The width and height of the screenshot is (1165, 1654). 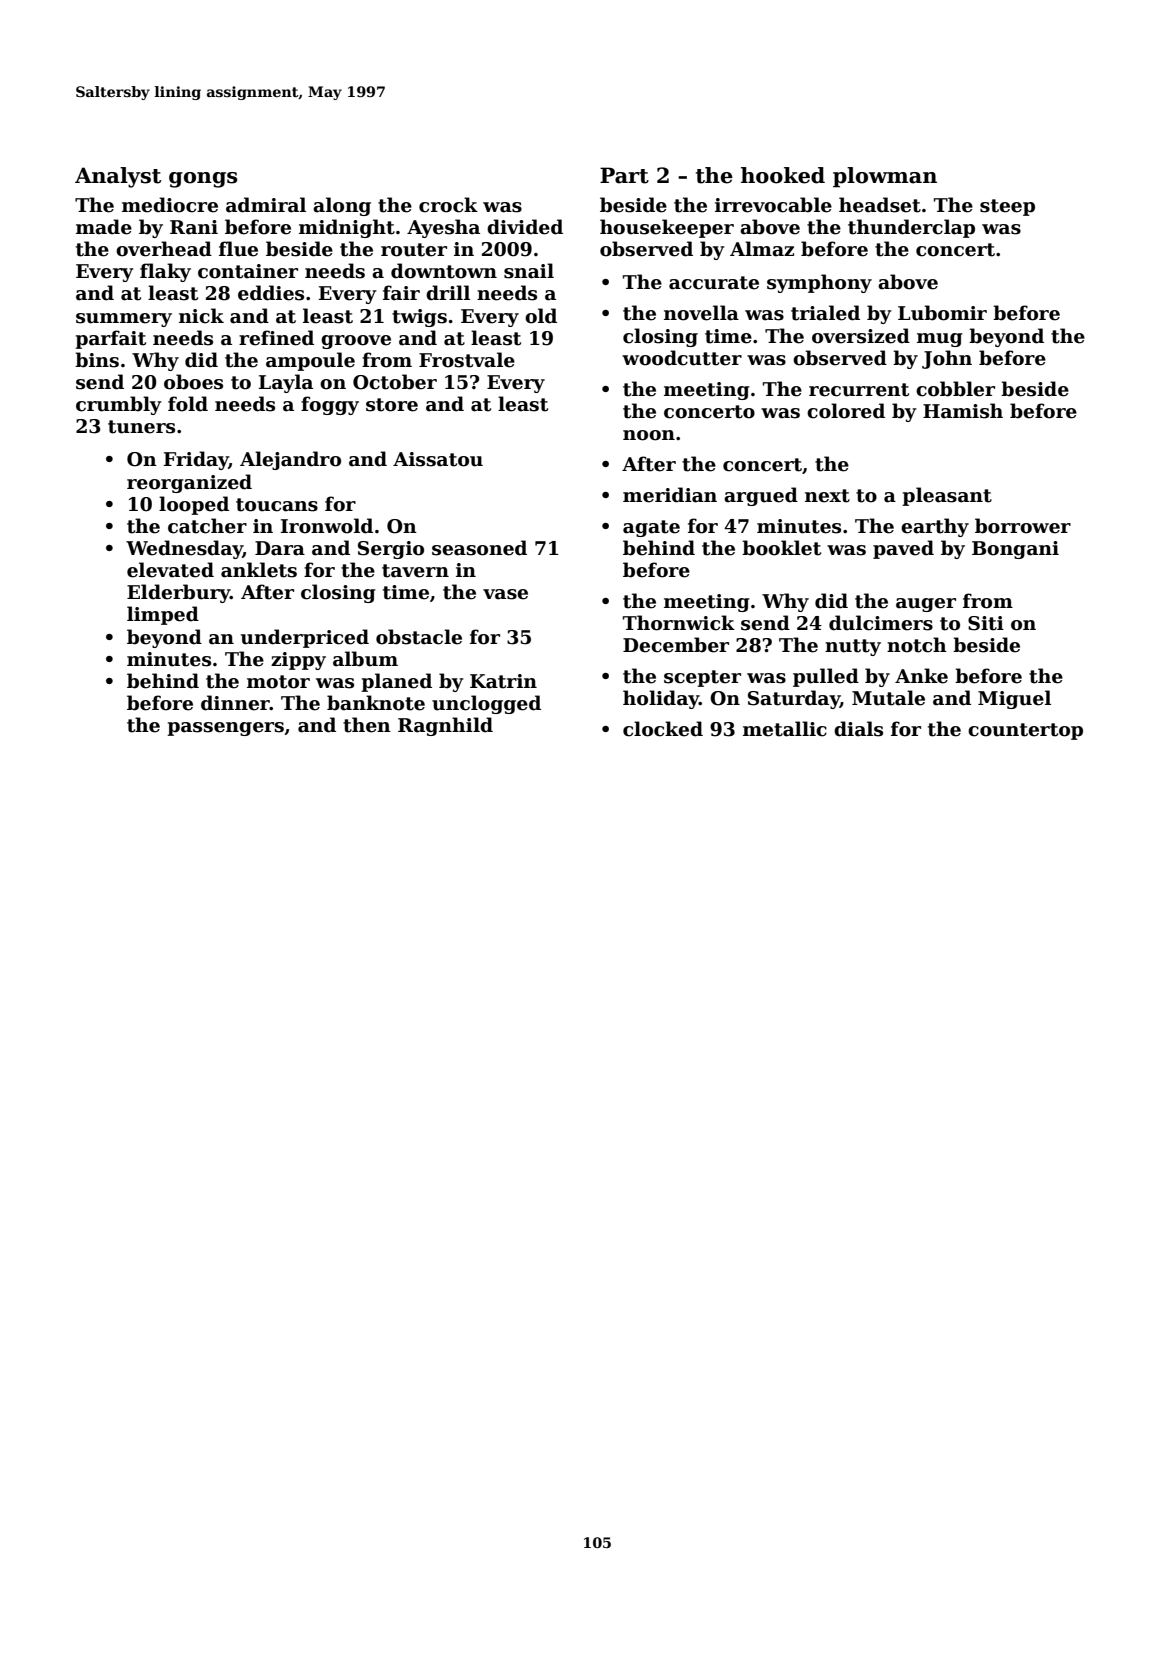 I want to click on seasoned, so click(x=479, y=548).
